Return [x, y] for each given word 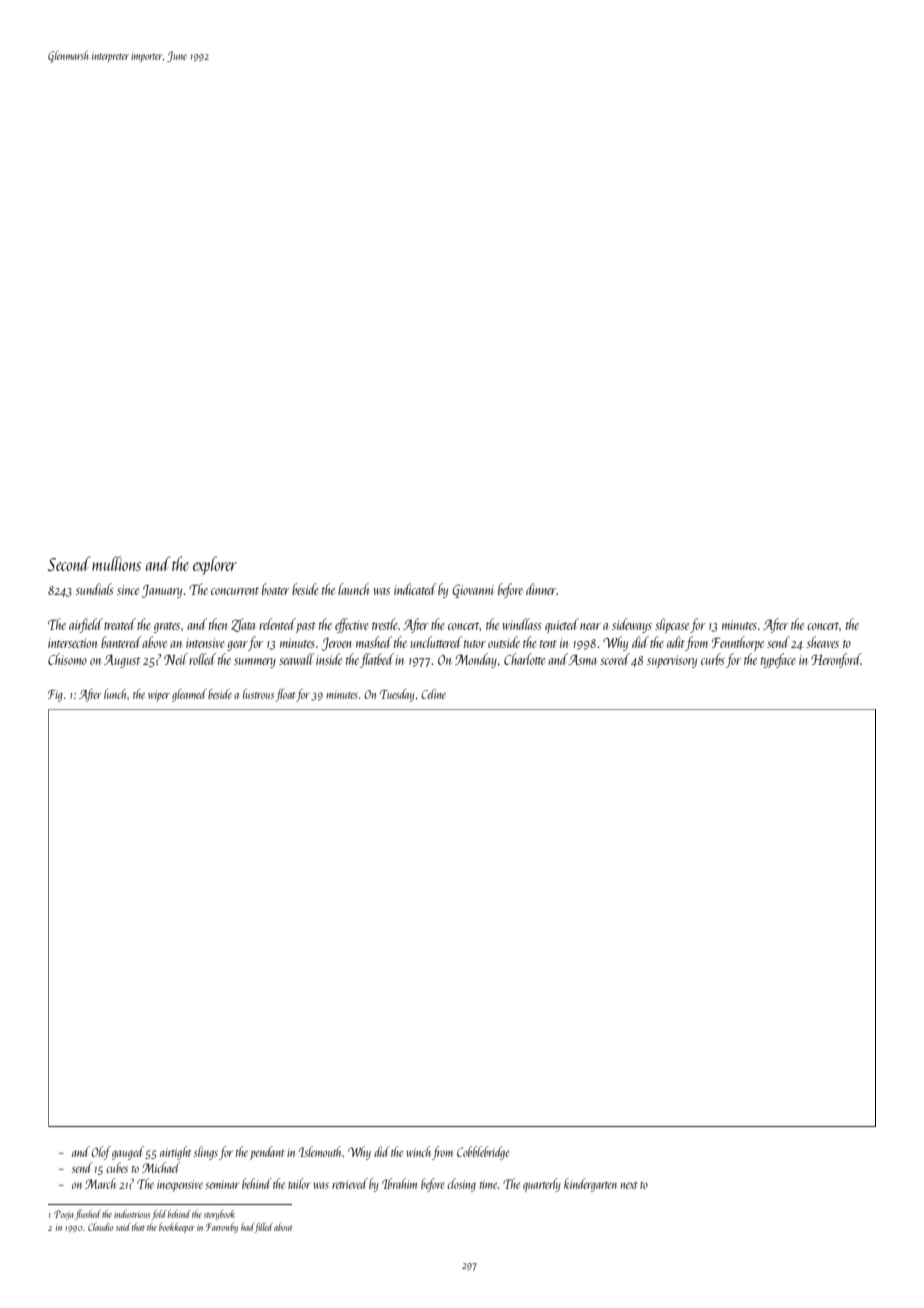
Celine [433, 694]
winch [418, 1151]
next [629, 1185]
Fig [55, 696]
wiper [159, 696]
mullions [116, 563]
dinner [541, 589]
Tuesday [397, 695]
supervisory [672, 661]
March [100, 1183]
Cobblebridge [483, 1153]
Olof [101, 1153]
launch [353, 589]
